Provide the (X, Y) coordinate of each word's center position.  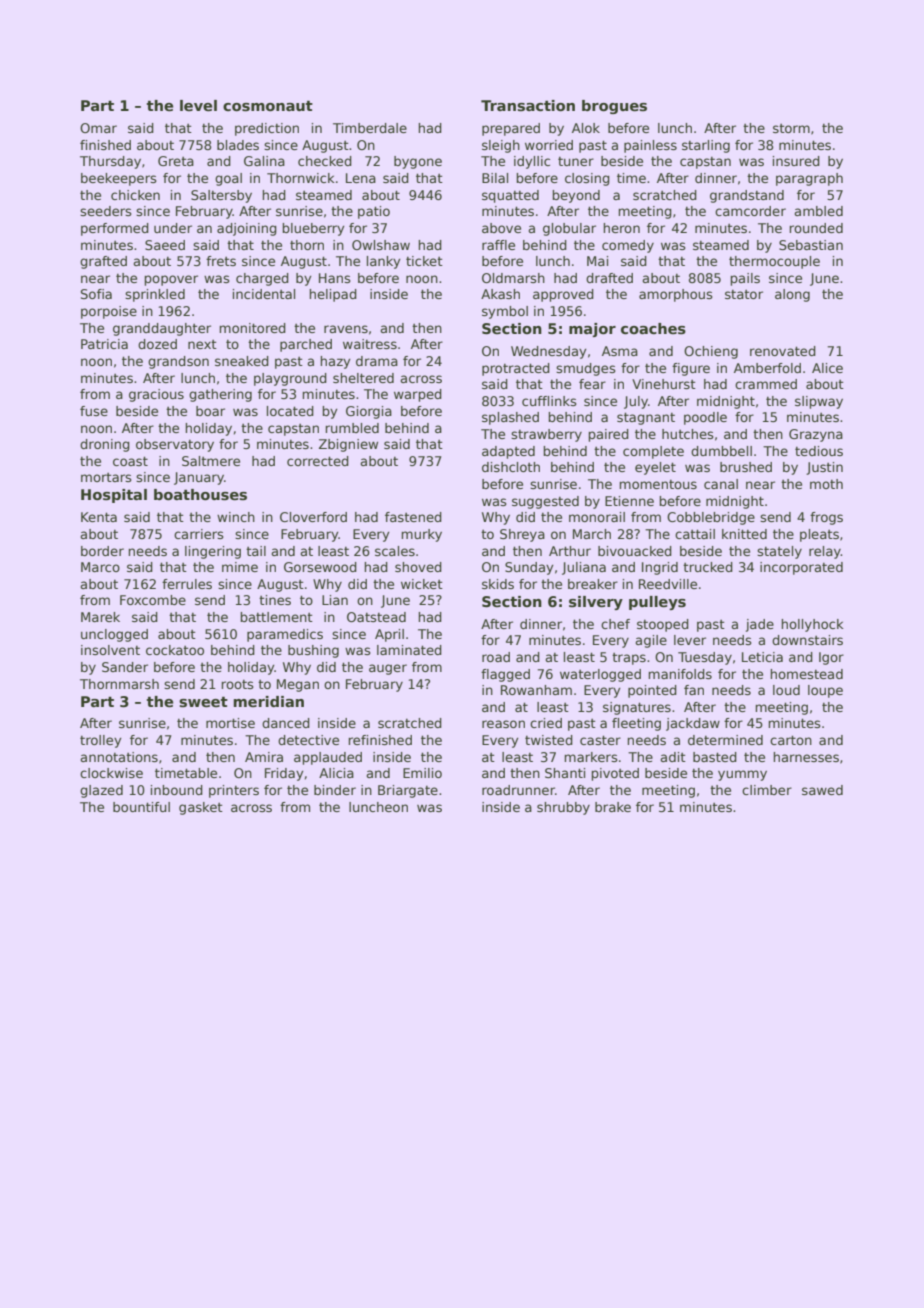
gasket (201, 808)
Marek (100, 617)
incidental (264, 294)
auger (388, 669)
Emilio (422, 773)
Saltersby (221, 196)
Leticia (762, 657)
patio (374, 212)
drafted (609, 278)
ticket (424, 261)
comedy (628, 246)
